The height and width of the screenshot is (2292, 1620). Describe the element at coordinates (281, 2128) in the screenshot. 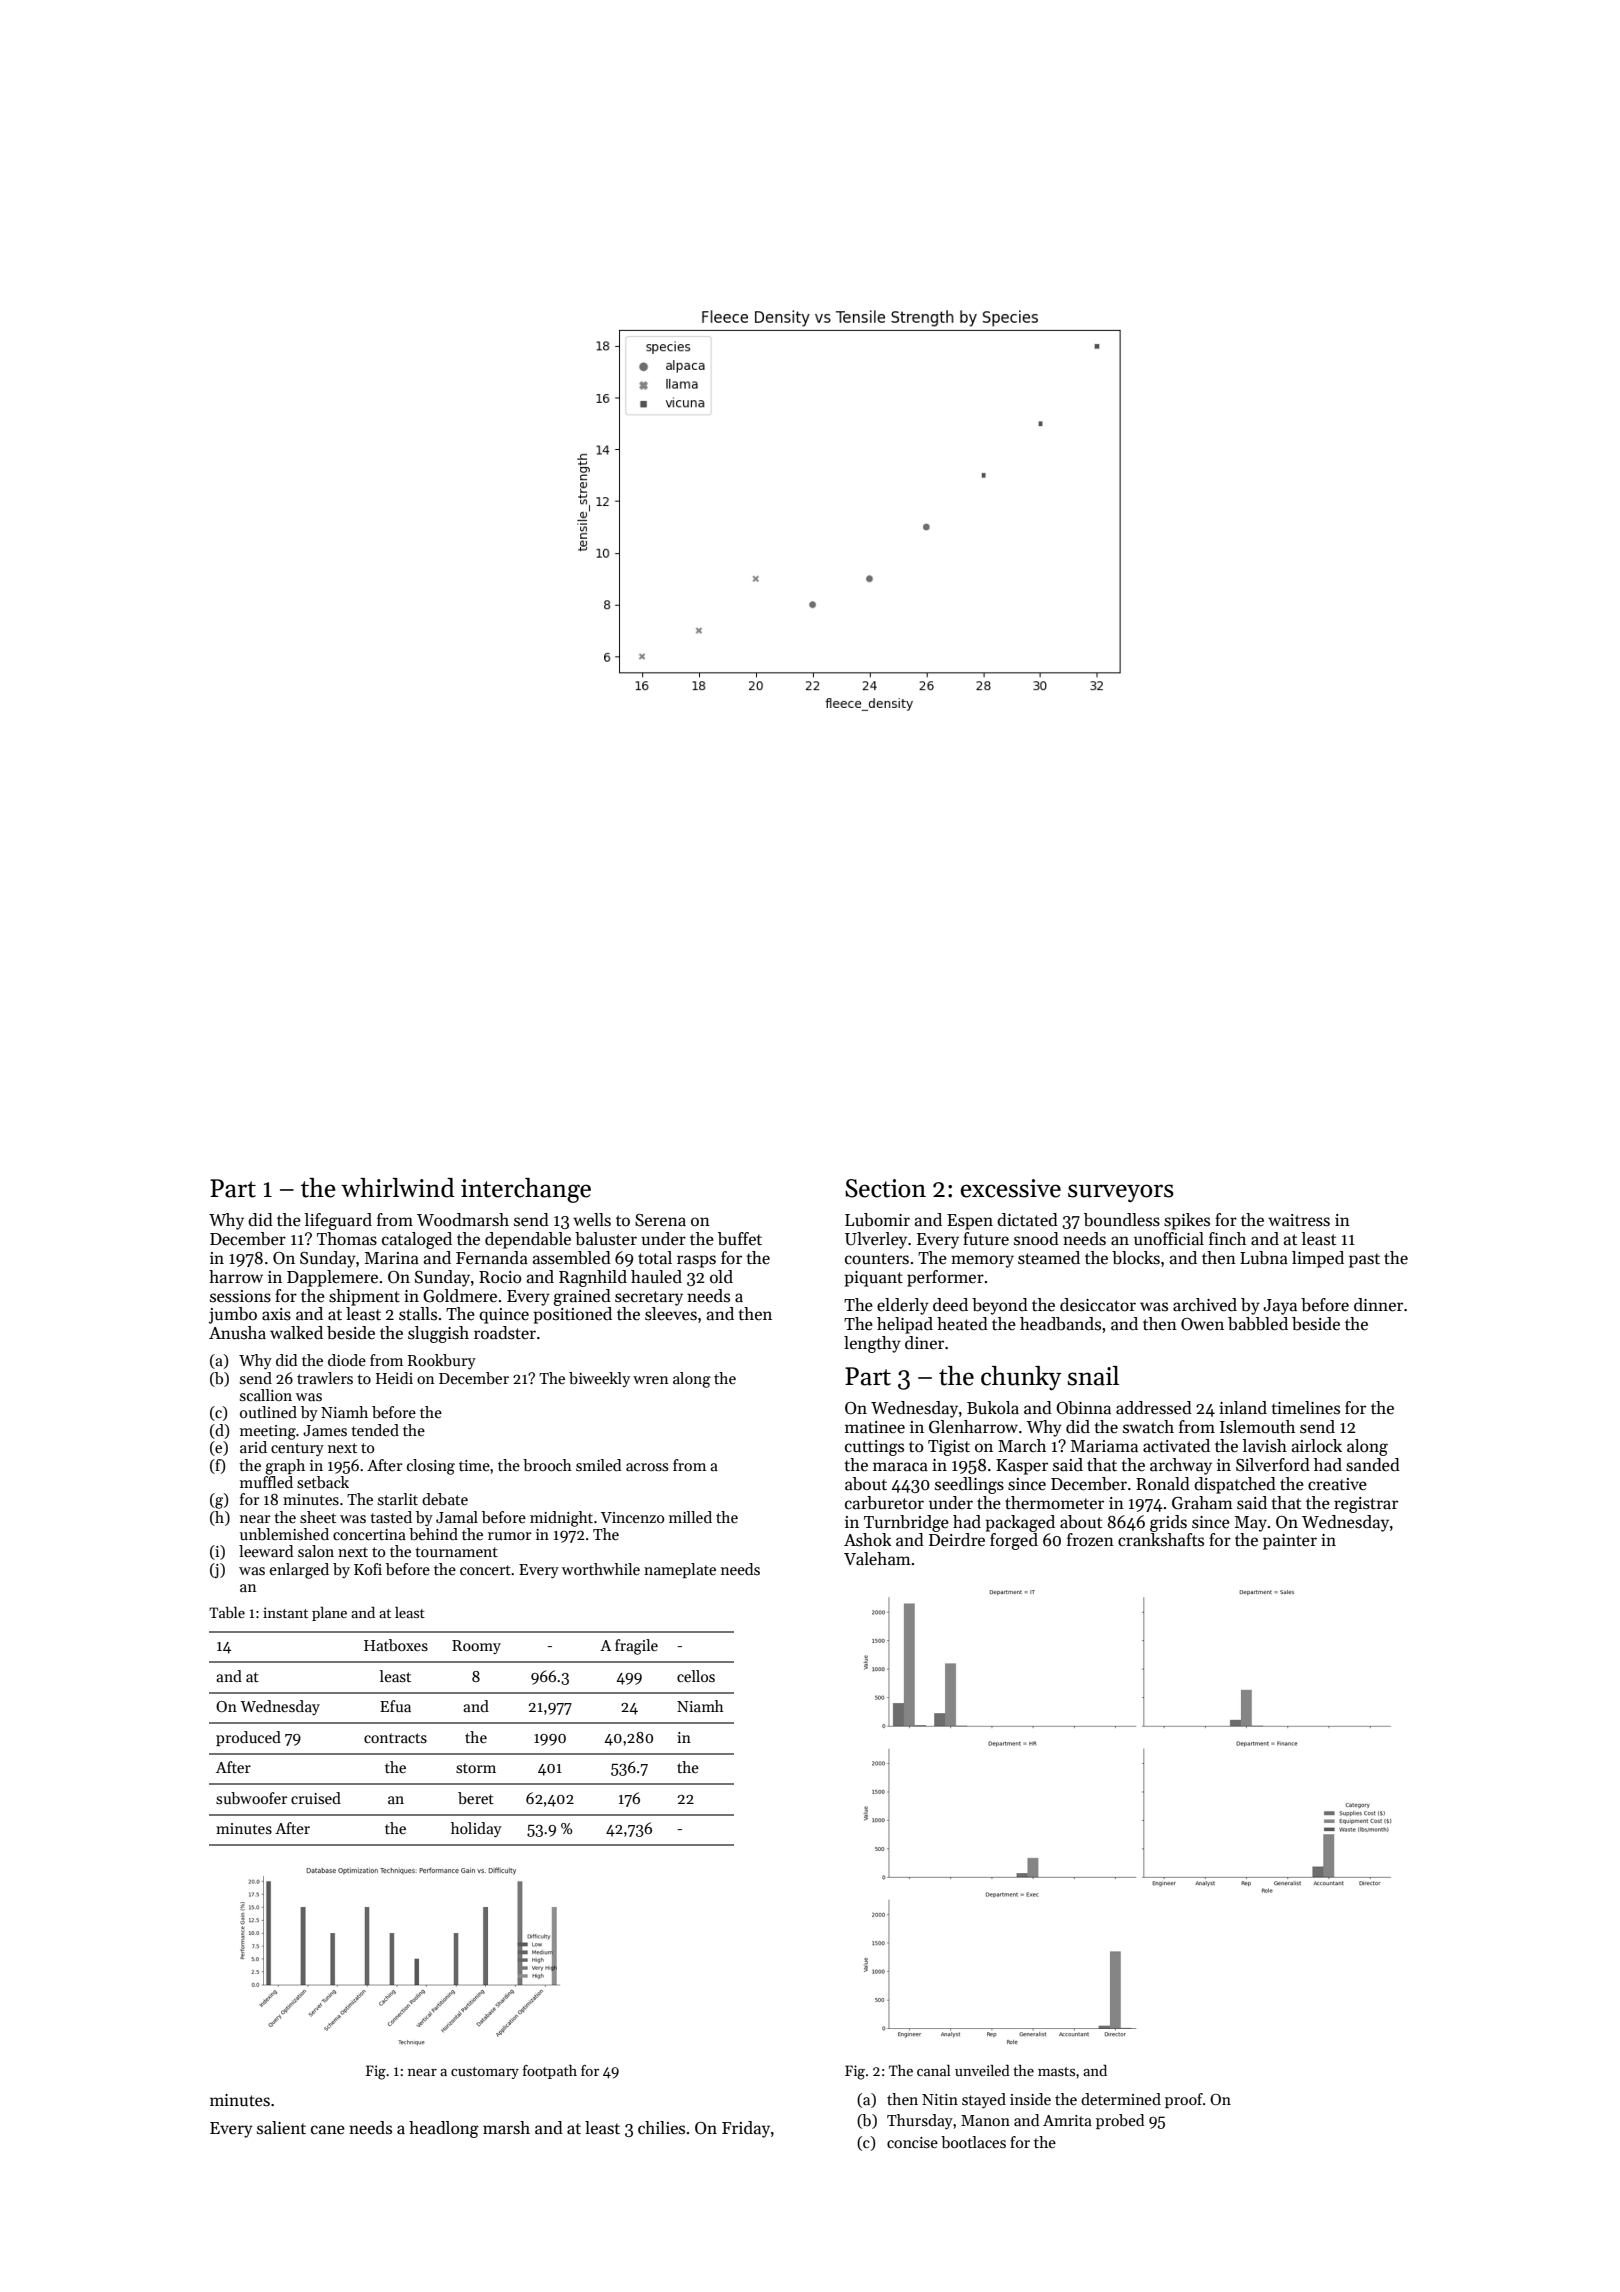

I see `salient` at that location.
